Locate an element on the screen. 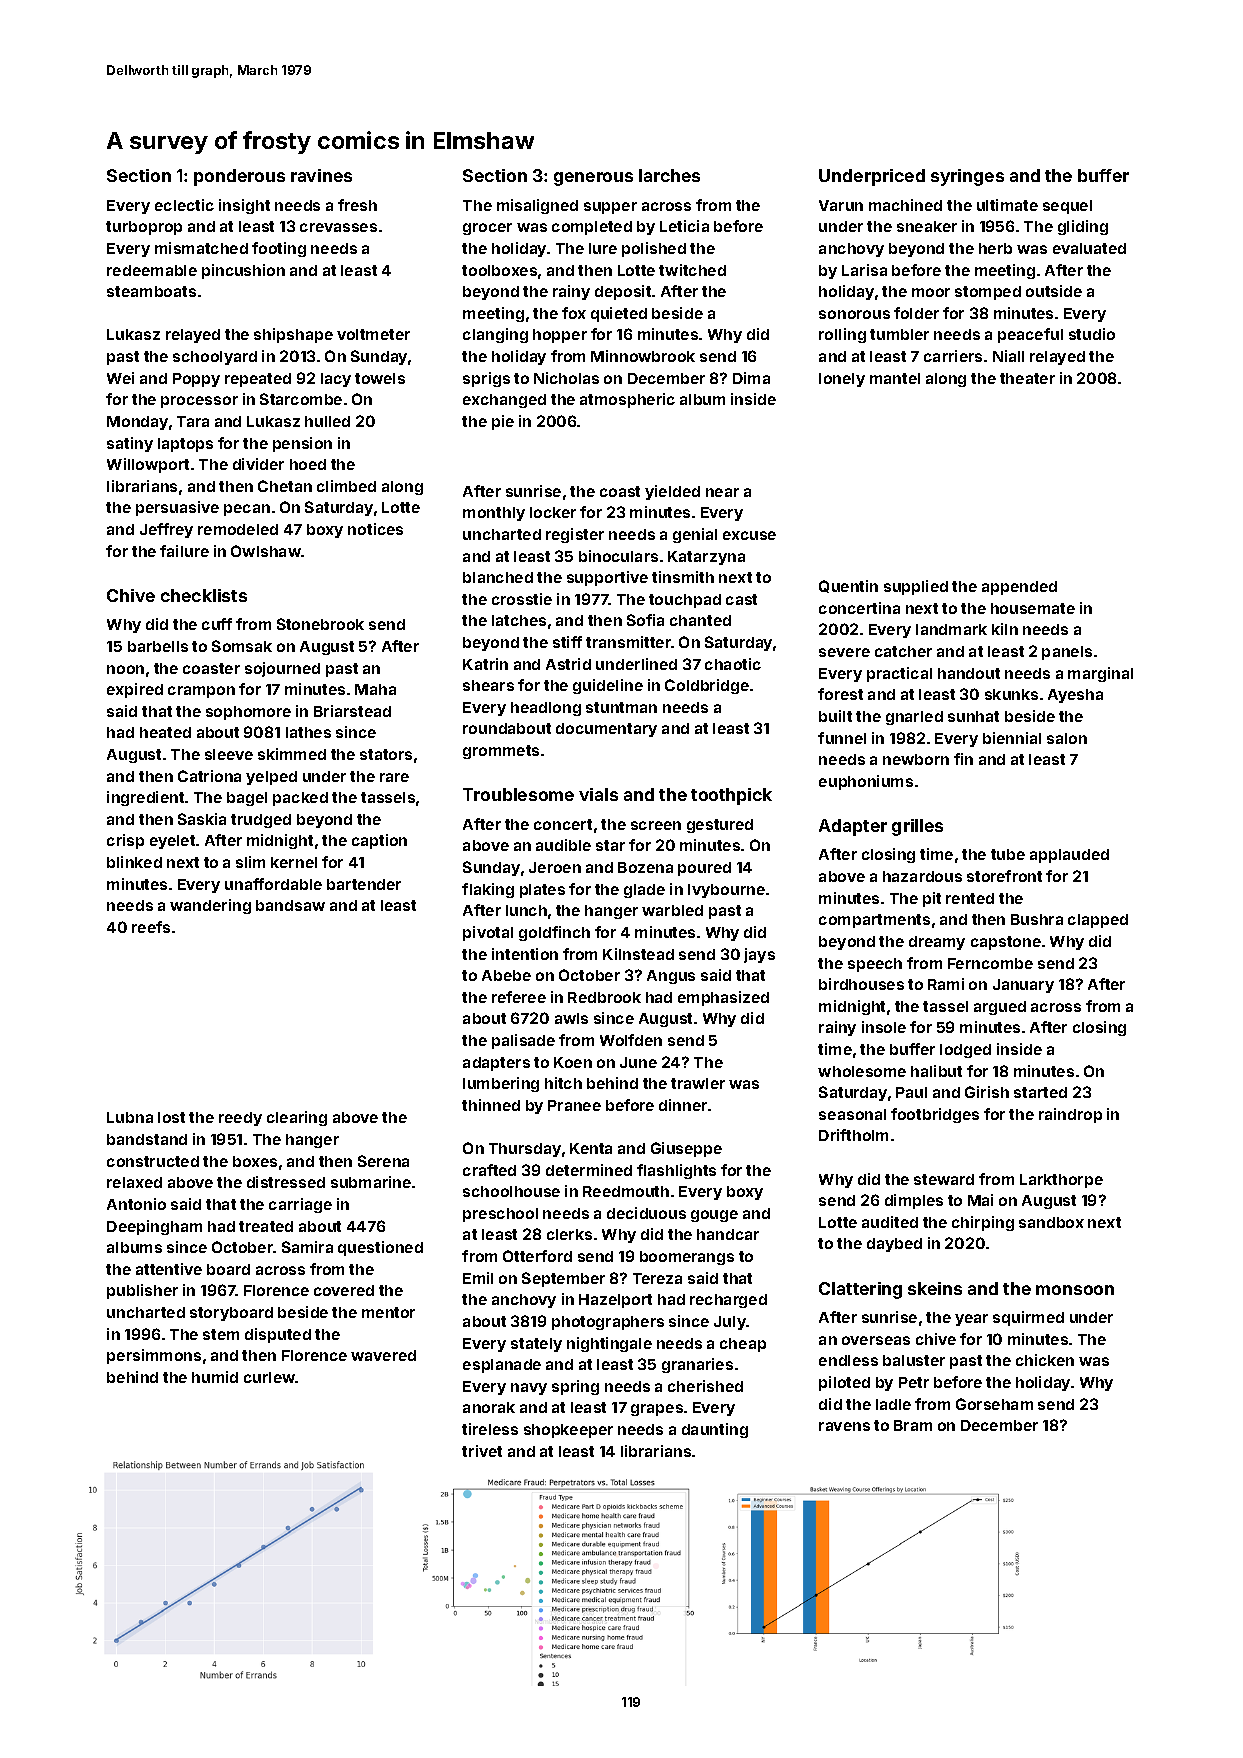 This screenshot has width=1243, height=1758. housemate is located at coordinates (1033, 608).
